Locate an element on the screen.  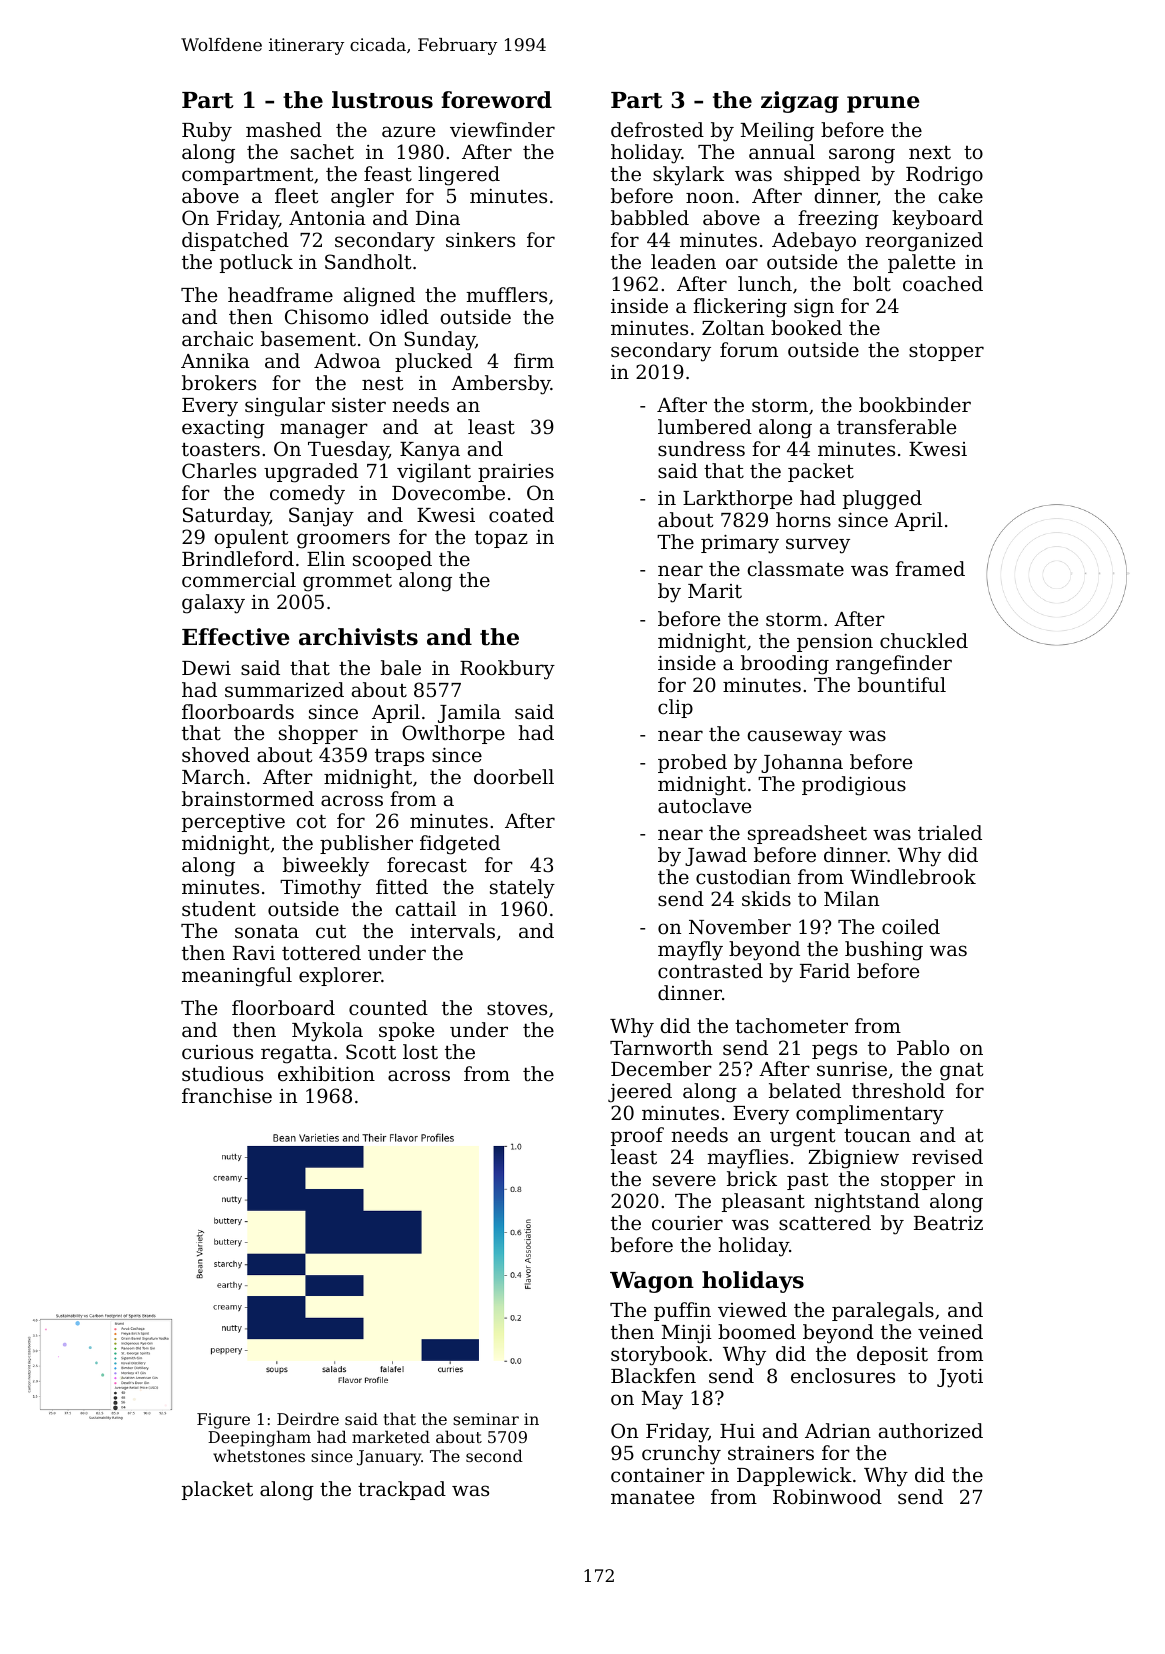
dispatched is located at coordinates (235, 241).
